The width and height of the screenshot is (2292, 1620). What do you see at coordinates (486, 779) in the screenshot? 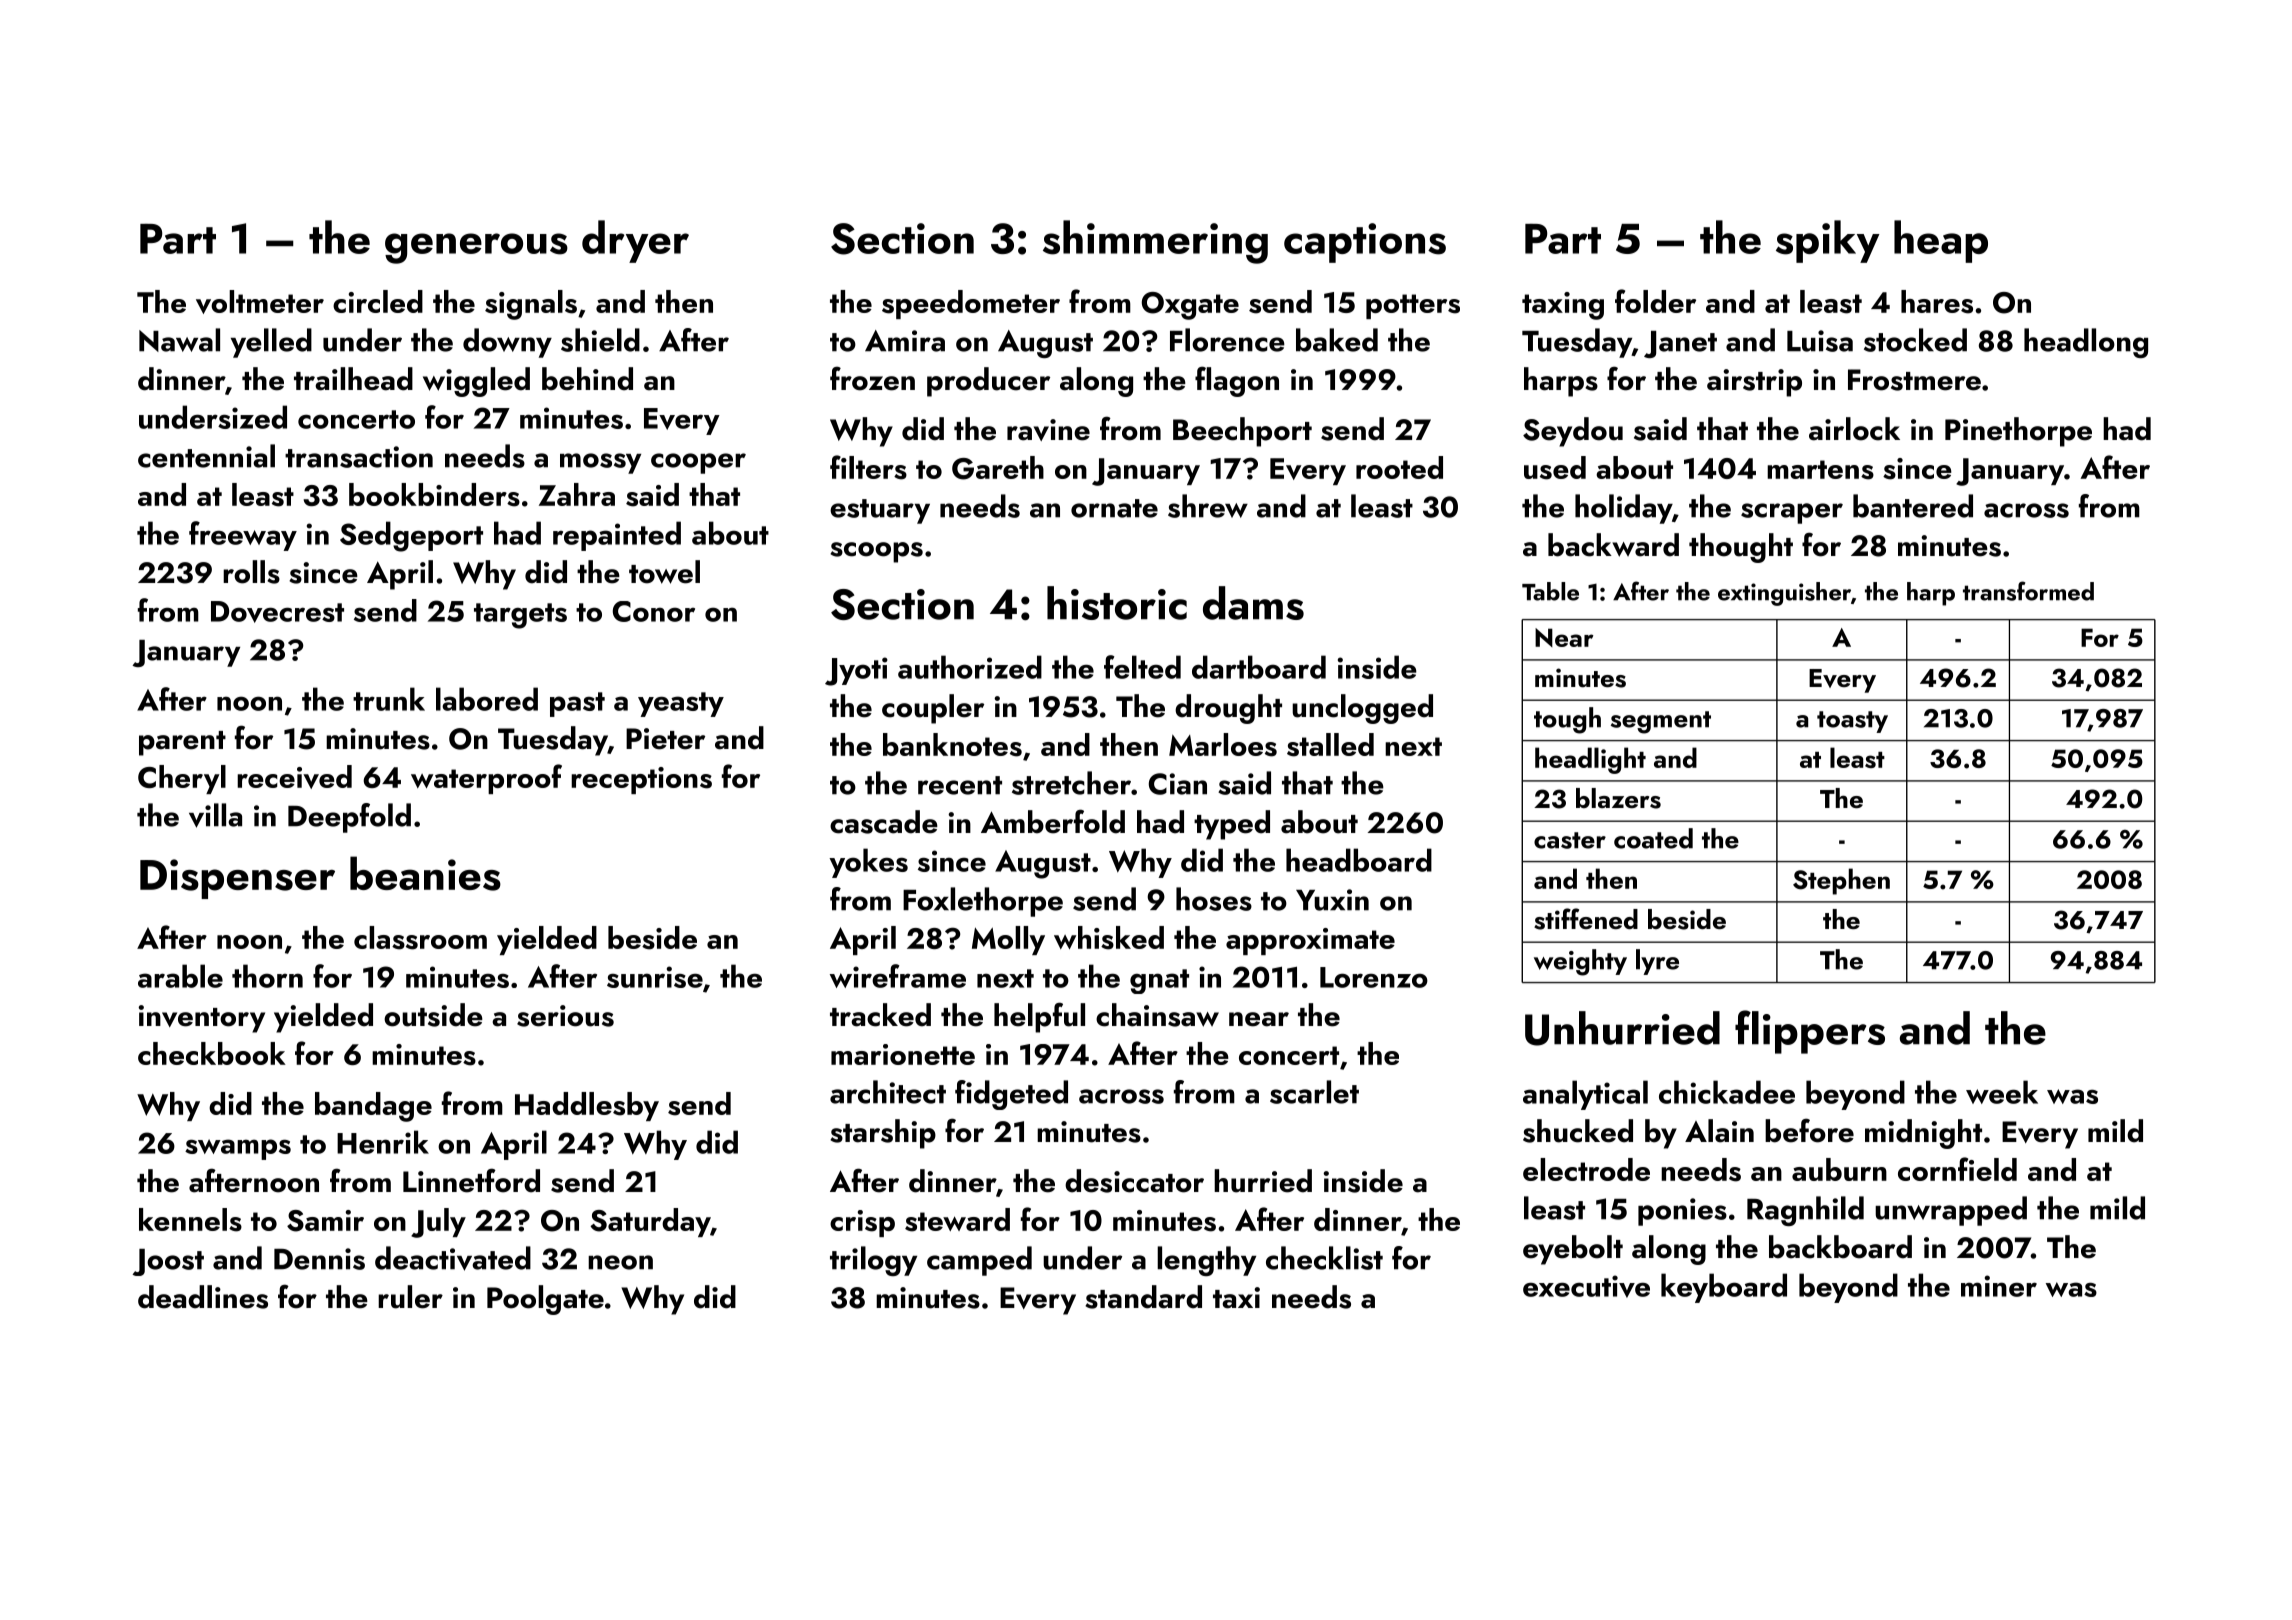
I see `waterproof` at bounding box center [486, 779].
